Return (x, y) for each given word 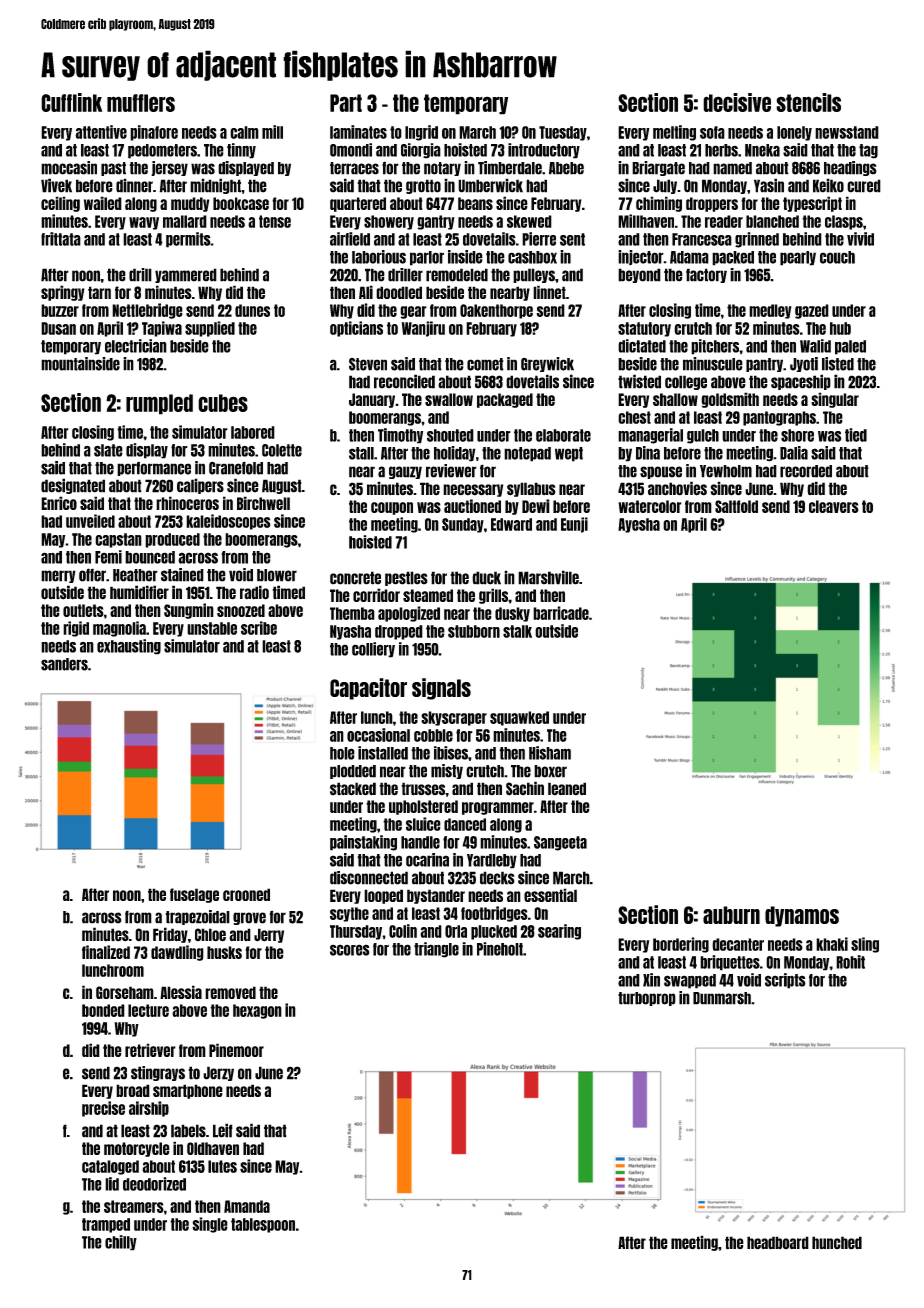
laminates (358, 132)
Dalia (794, 453)
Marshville (548, 577)
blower (277, 575)
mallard (185, 221)
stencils (808, 102)
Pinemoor (236, 1050)
